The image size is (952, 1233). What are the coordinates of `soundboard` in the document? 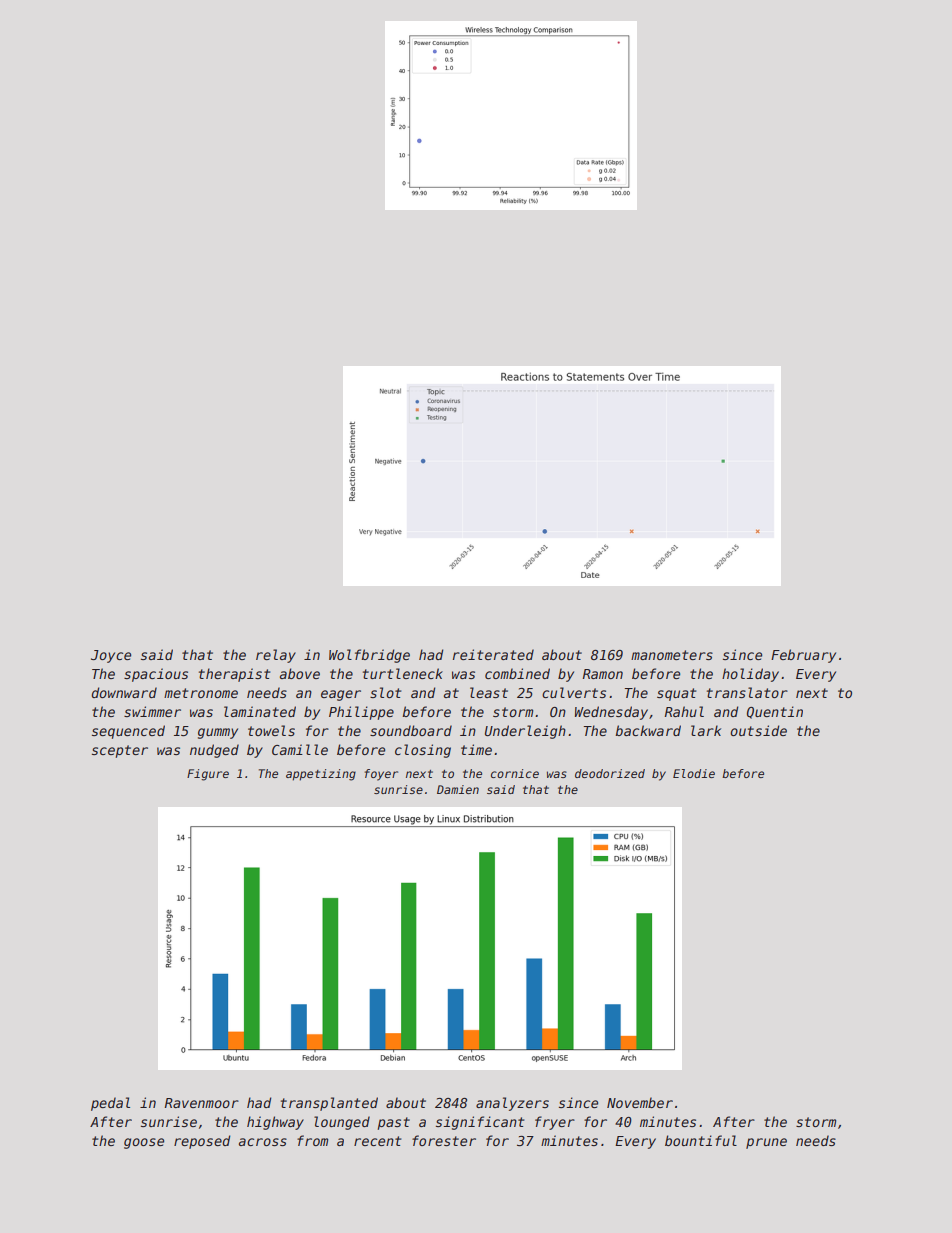 It's located at (411, 730).
